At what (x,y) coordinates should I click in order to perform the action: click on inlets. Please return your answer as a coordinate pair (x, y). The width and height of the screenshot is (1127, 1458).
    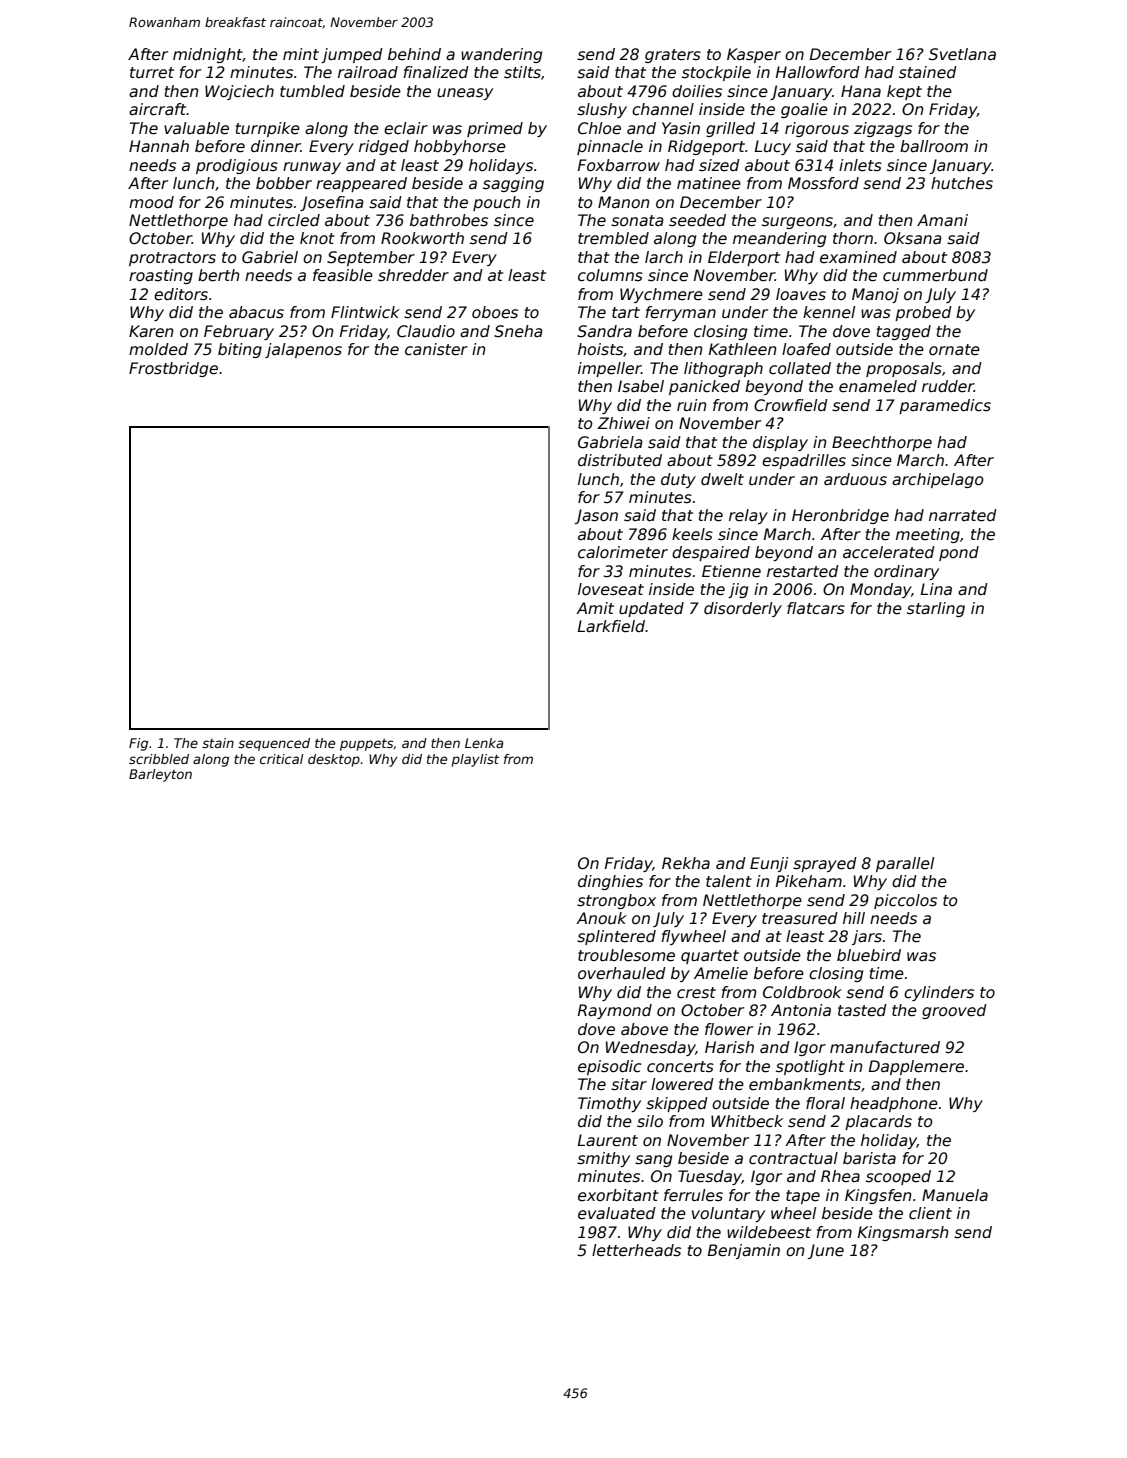
    Looking at the image, I should click on (860, 165).
